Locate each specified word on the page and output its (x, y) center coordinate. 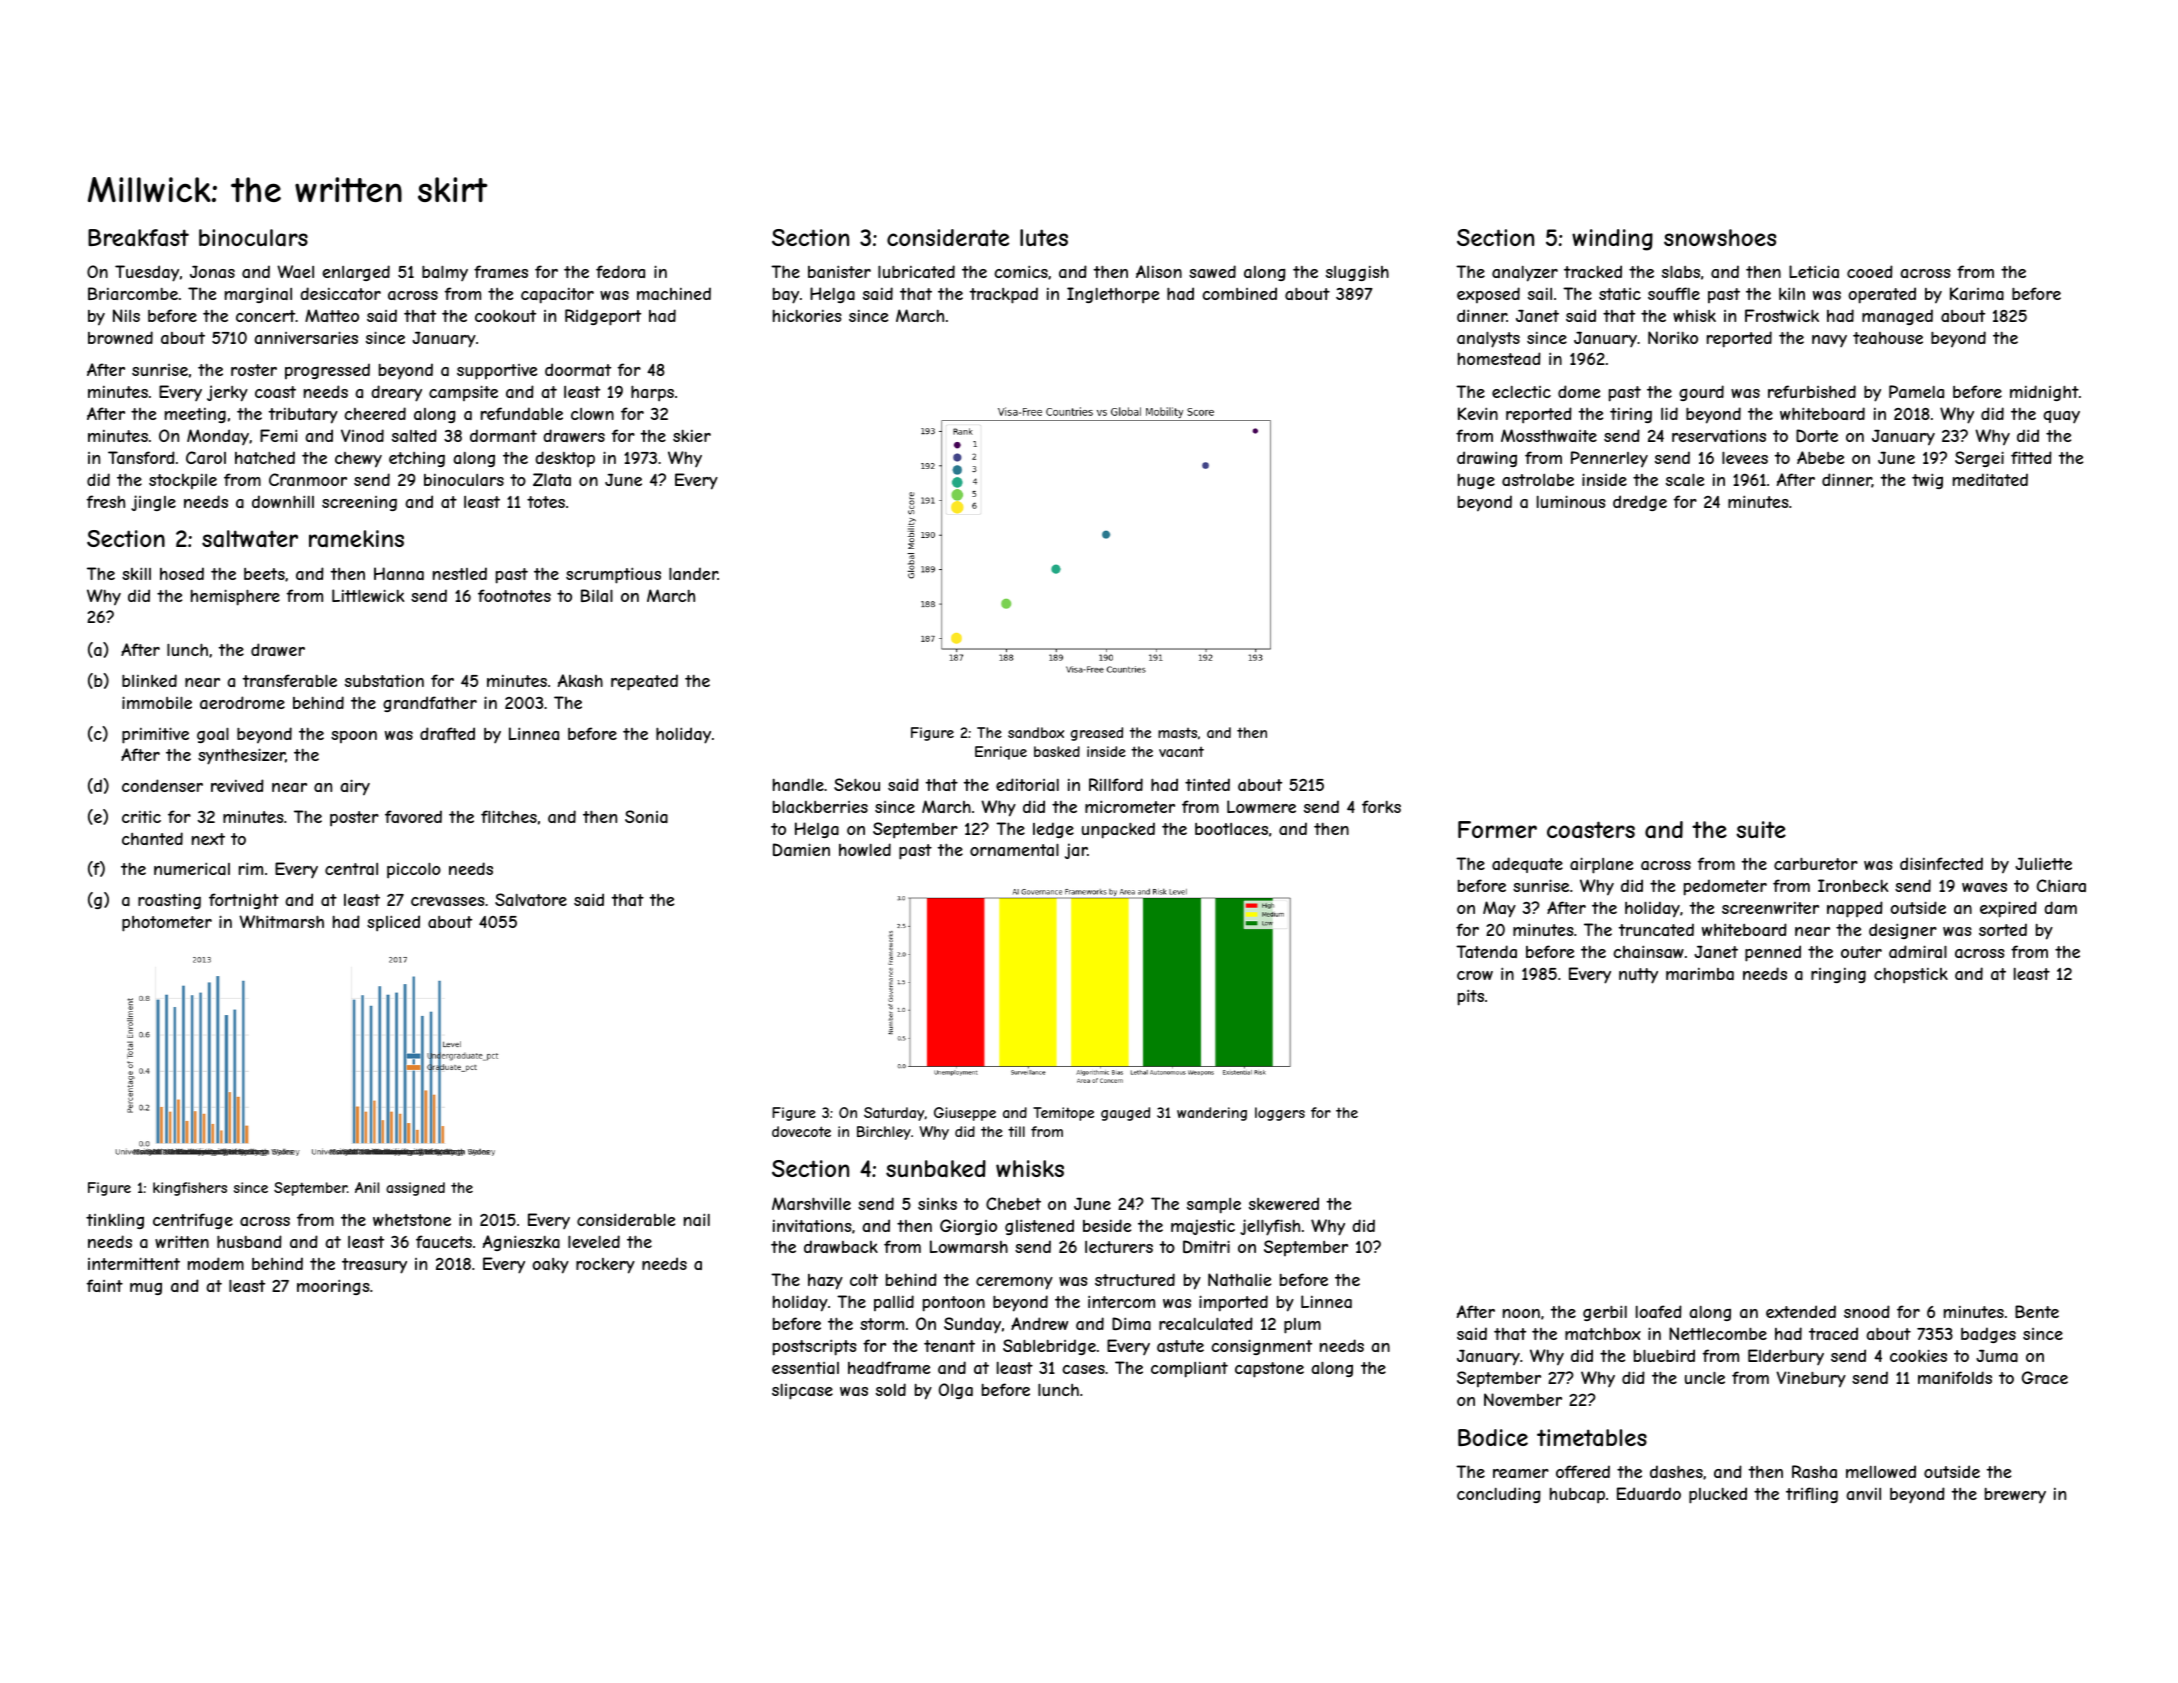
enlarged (356, 273)
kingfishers (190, 1189)
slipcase (802, 1391)
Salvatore (531, 899)
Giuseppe (965, 1114)
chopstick (1911, 975)
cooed (1870, 271)
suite (1761, 829)
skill (136, 573)
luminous (1571, 501)
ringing (1838, 975)
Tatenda (1486, 951)
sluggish (1357, 273)
